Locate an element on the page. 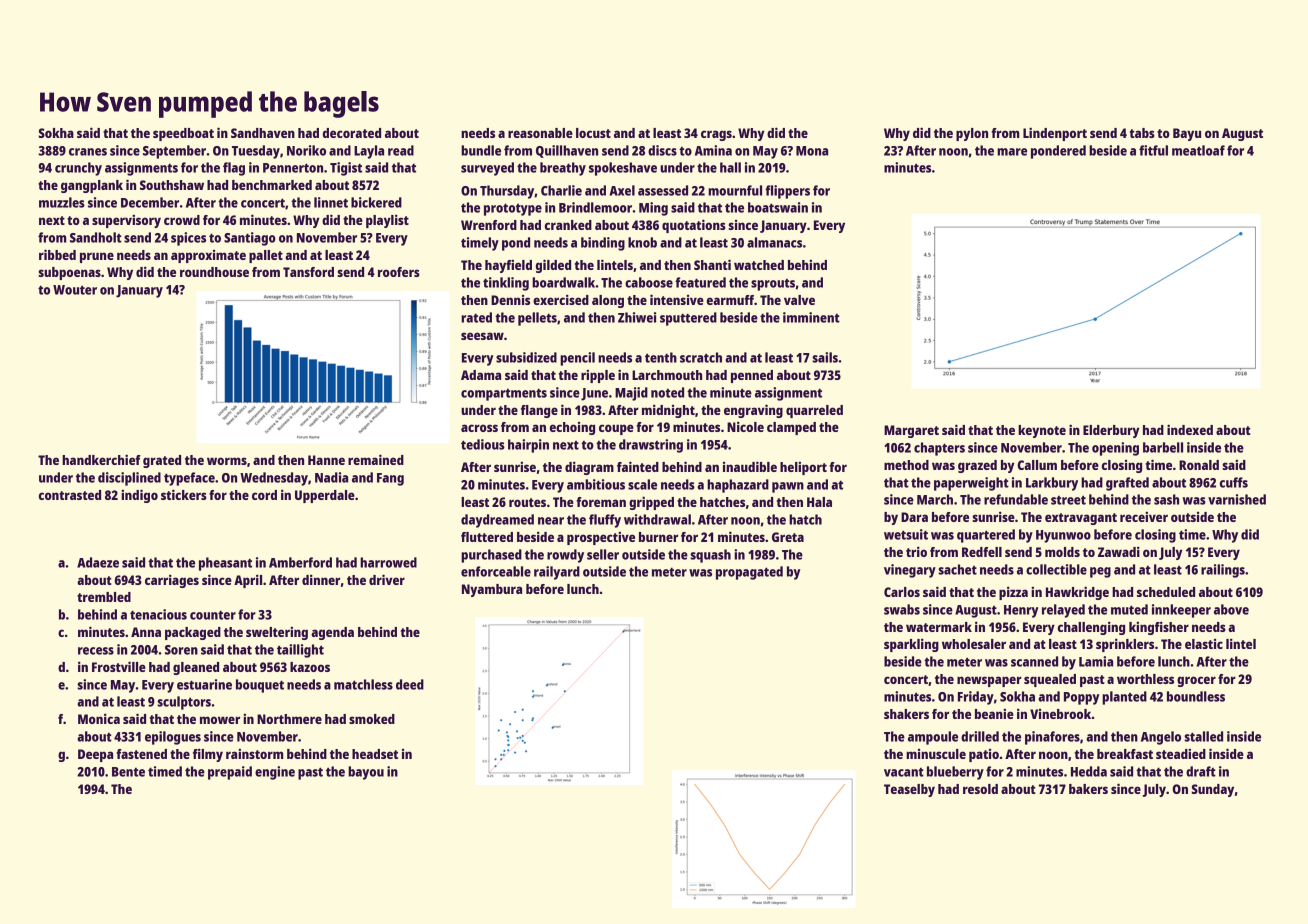 The height and width of the page is (924, 1308). bouquet is located at coordinates (260, 686).
